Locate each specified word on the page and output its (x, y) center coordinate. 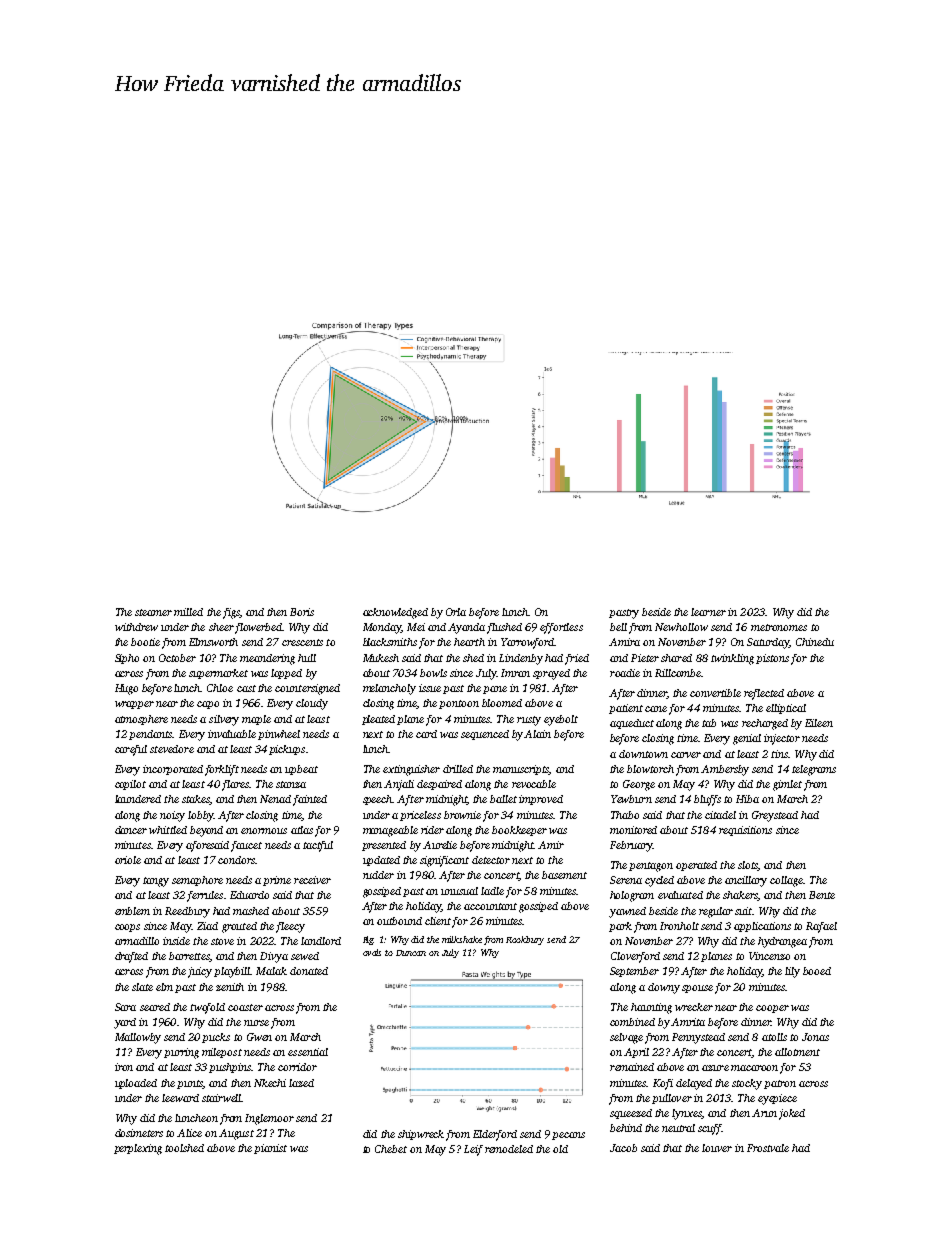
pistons (772, 659)
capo (208, 705)
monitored (633, 830)
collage (786, 881)
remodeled (509, 1149)
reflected (764, 694)
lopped (286, 674)
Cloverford (635, 957)
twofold (207, 1008)
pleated (378, 720)
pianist (270, 1149)
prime (277, 881)
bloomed (502, 703)
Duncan (411, 953)
